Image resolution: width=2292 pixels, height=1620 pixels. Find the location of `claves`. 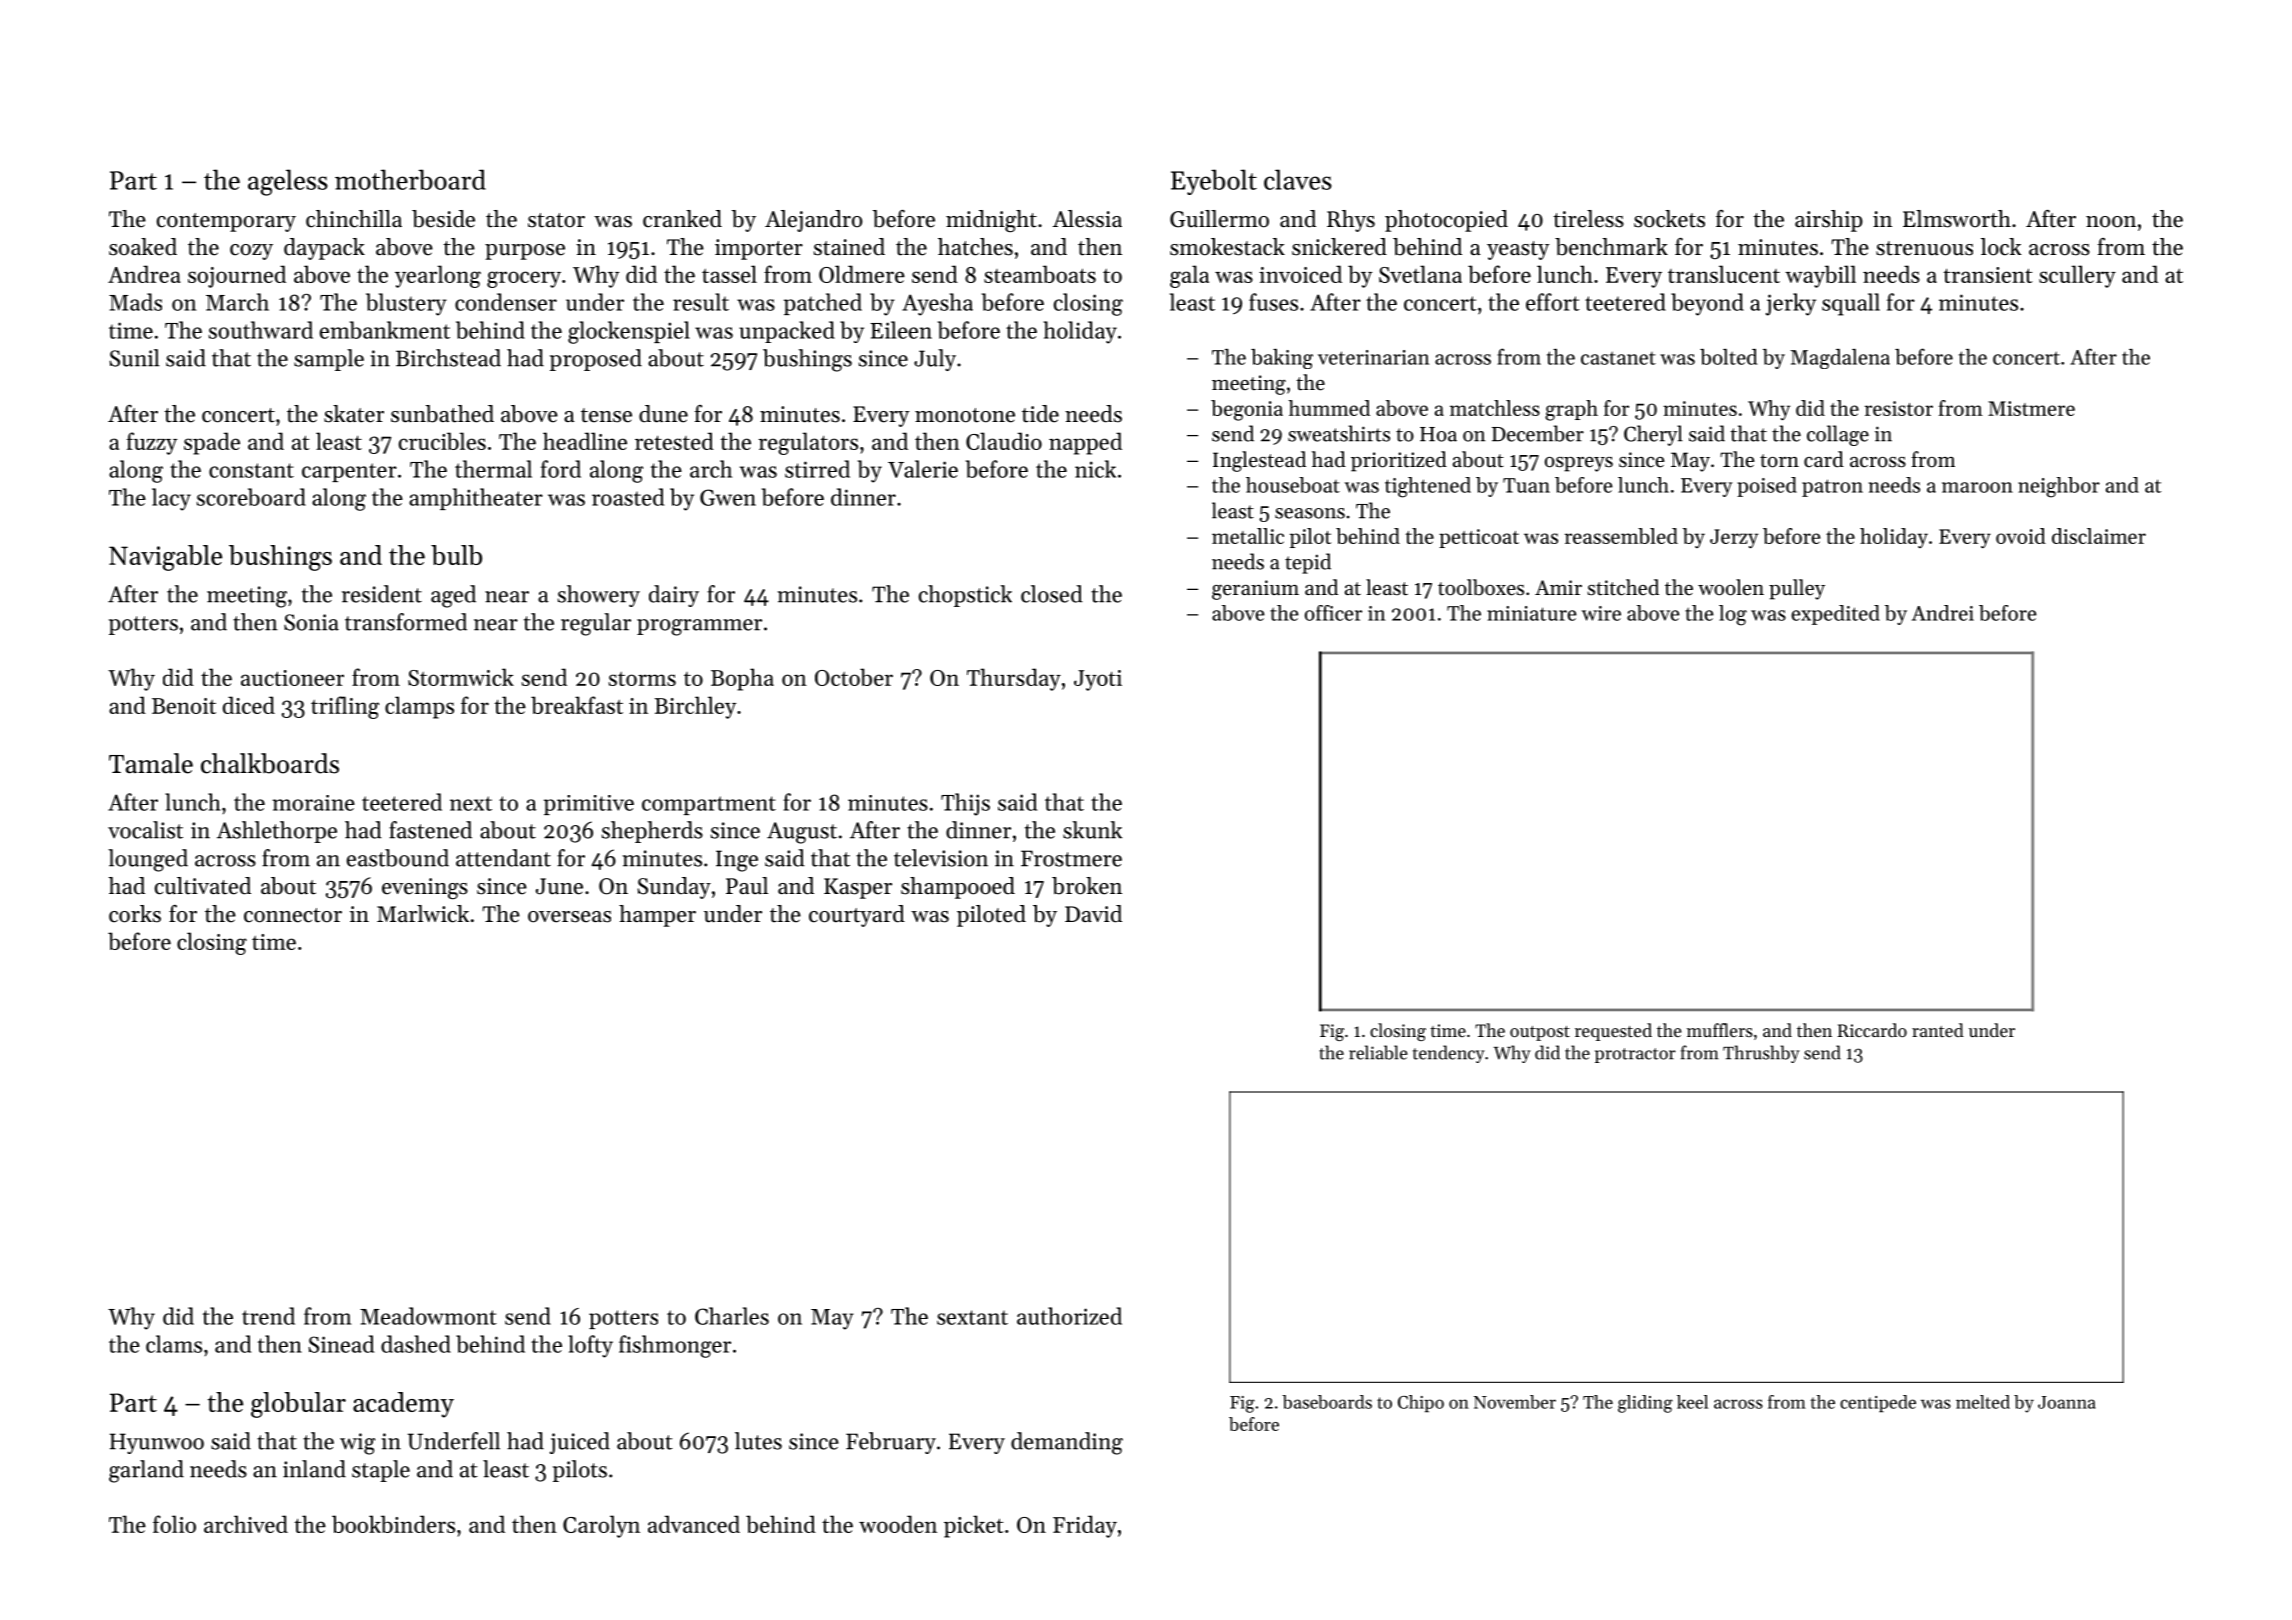

claves is located at coordinates (1298, 179).
